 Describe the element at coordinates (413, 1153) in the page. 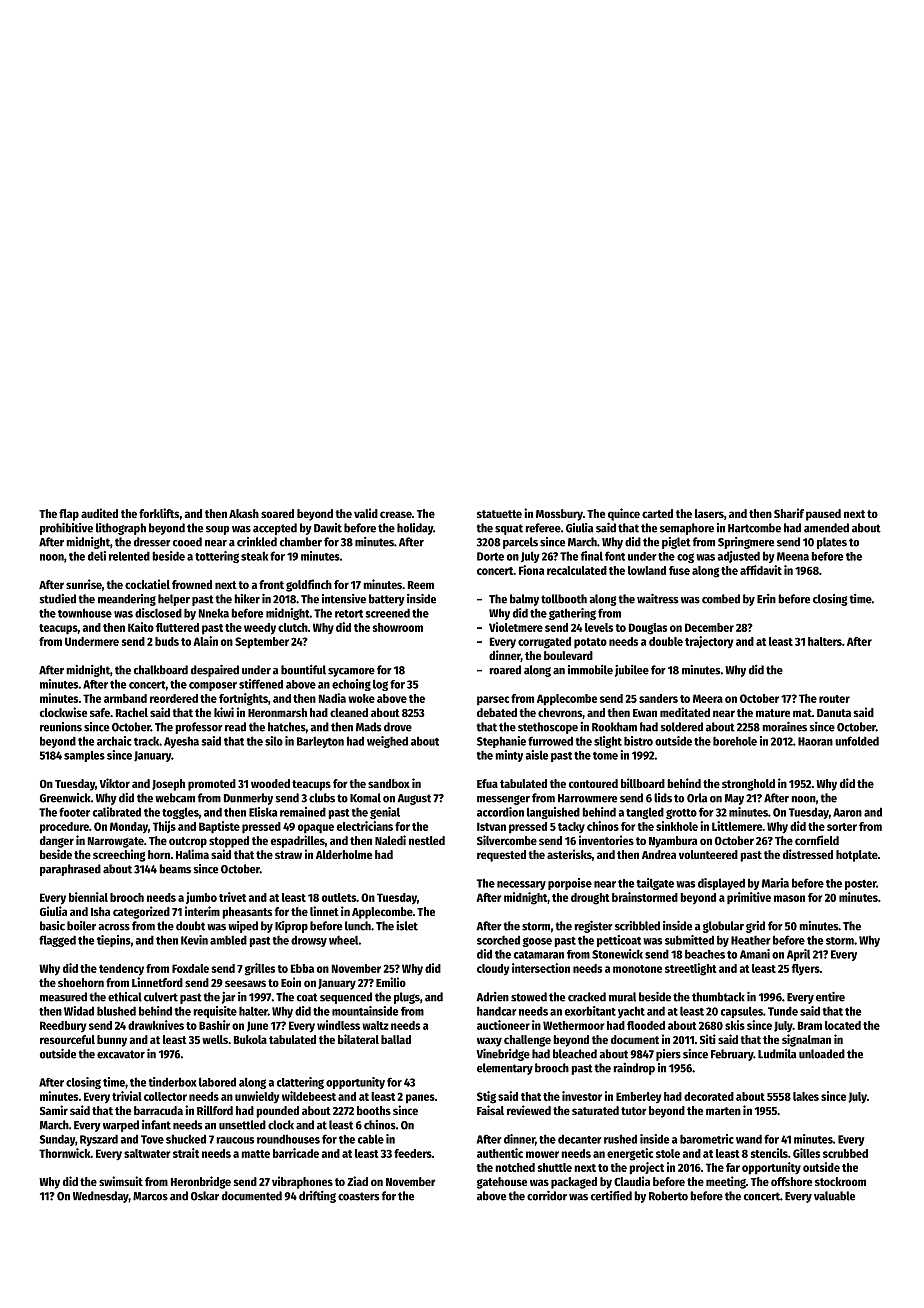

I see `feeders` at that location.
